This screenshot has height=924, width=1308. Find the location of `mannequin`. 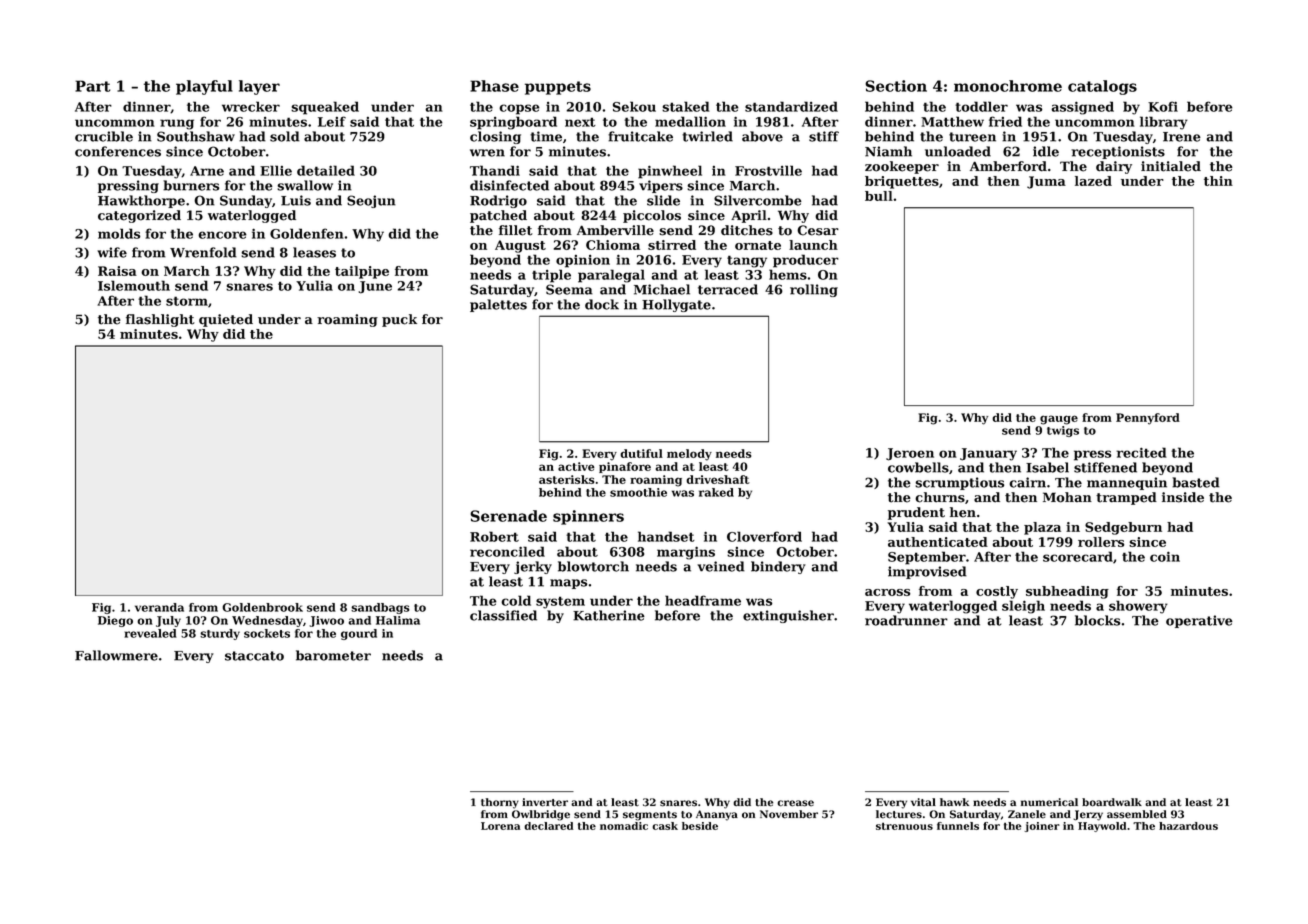

mannequin is located at coordinates (1127, 483).
